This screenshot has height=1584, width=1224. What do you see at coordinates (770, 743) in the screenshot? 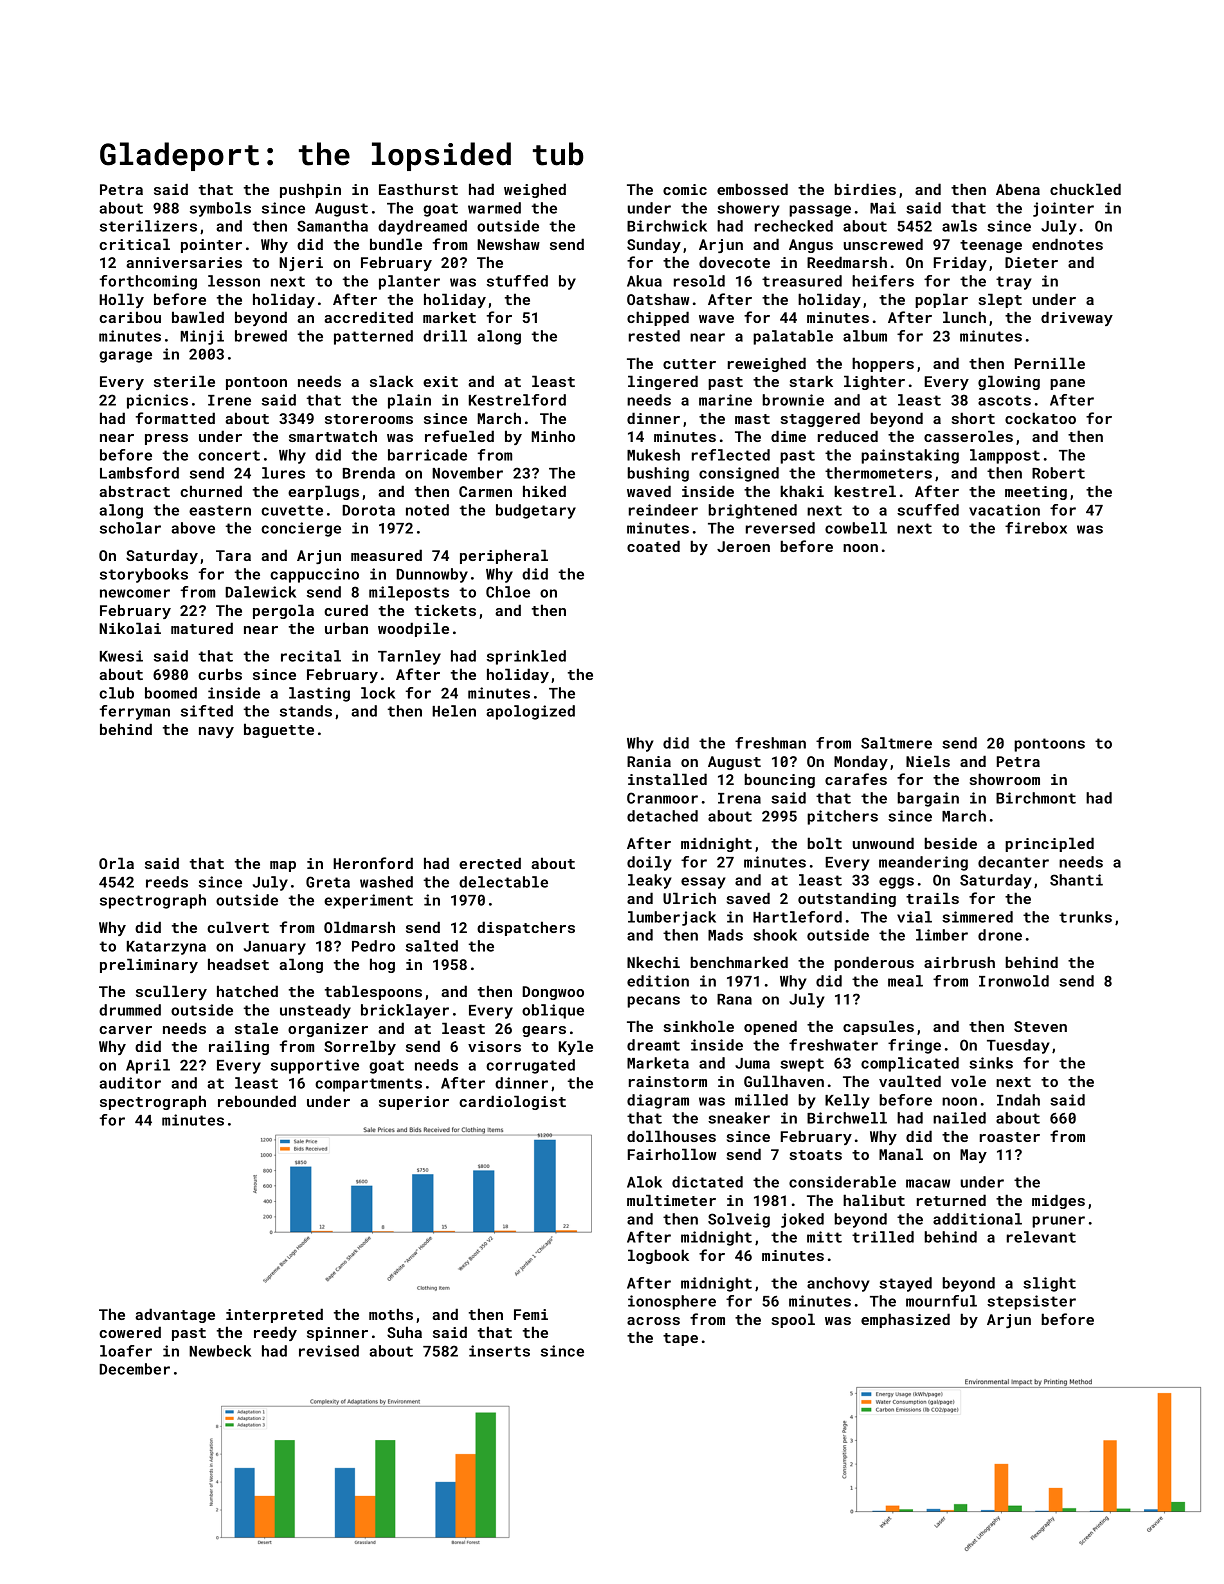
I see `freshman` at bounding box center [770, 743].
